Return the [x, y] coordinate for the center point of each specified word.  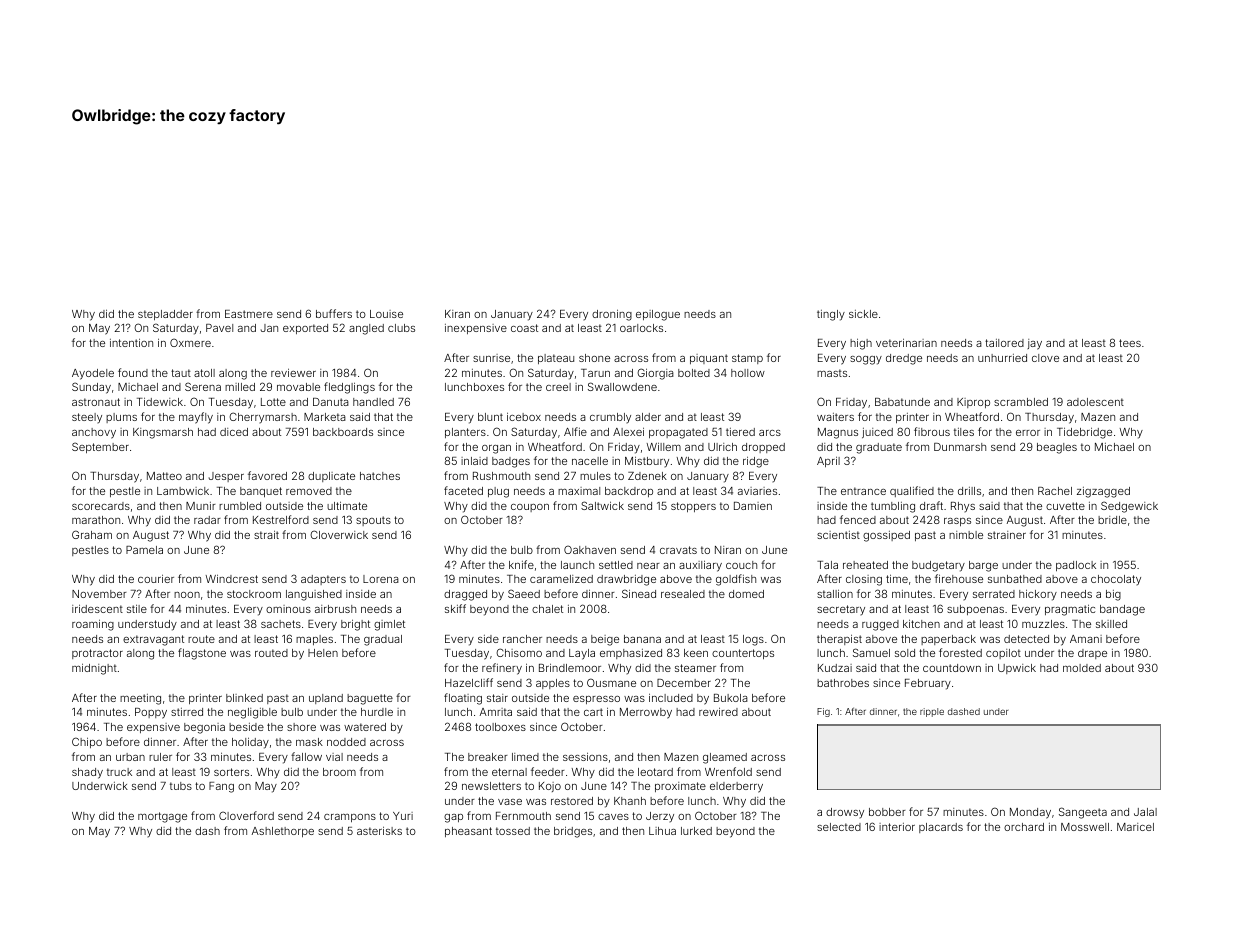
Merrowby [646, 713]
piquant [709, 359]
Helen [323, 653]
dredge [904, 359]
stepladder [165, 315]
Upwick [1017, 669]
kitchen [921, 624]
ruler [160, 757]
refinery [502, 669]
